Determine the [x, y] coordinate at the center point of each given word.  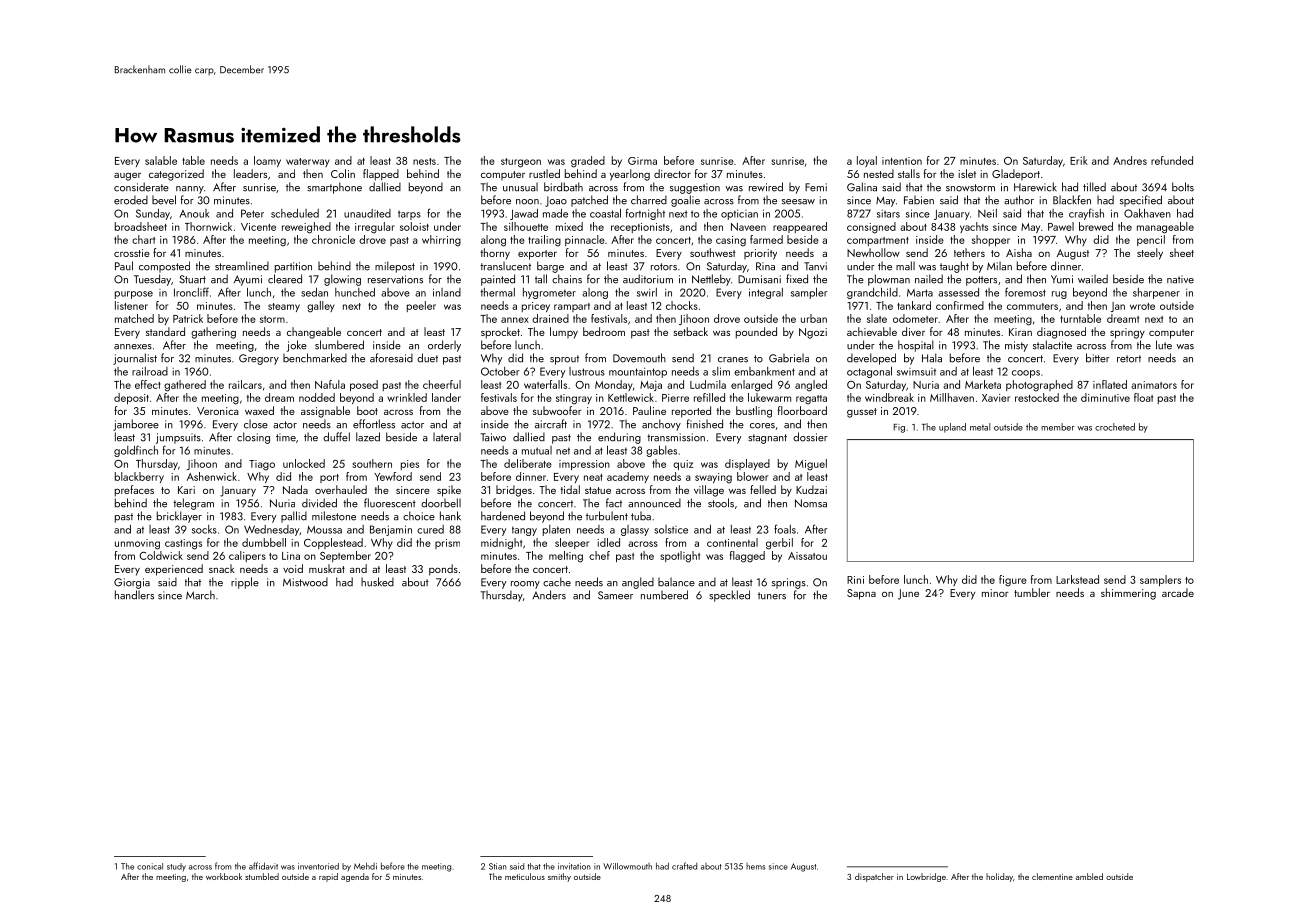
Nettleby [711, 280]
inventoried [318, 866]
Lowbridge [926, 877]
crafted [684, 866]
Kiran [1020, 332]
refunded [1172, 160]
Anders [549, 595]
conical [150, 866]
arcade [1178, 592]
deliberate [528, 463]
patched [589, 201]
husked [377, 582]
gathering [213, 333]
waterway [308, 162]
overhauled [341, 489]
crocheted [1115, 427]
